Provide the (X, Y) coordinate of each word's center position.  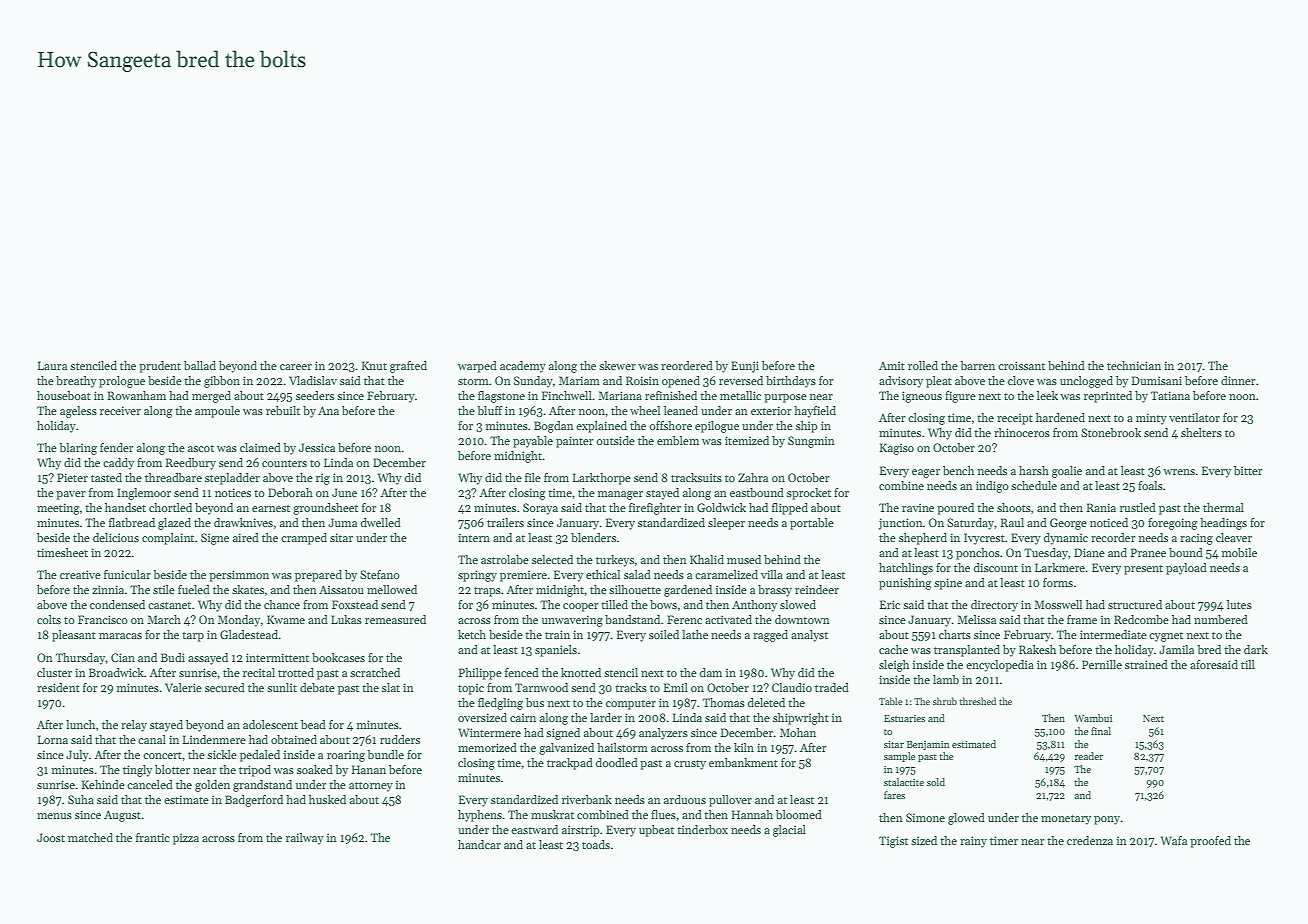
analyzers (663, 734)
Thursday (81, 659)
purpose (785, 398)
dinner (1238, 380)
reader (1089, 756)
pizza (186, 839)
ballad (200, 365)
